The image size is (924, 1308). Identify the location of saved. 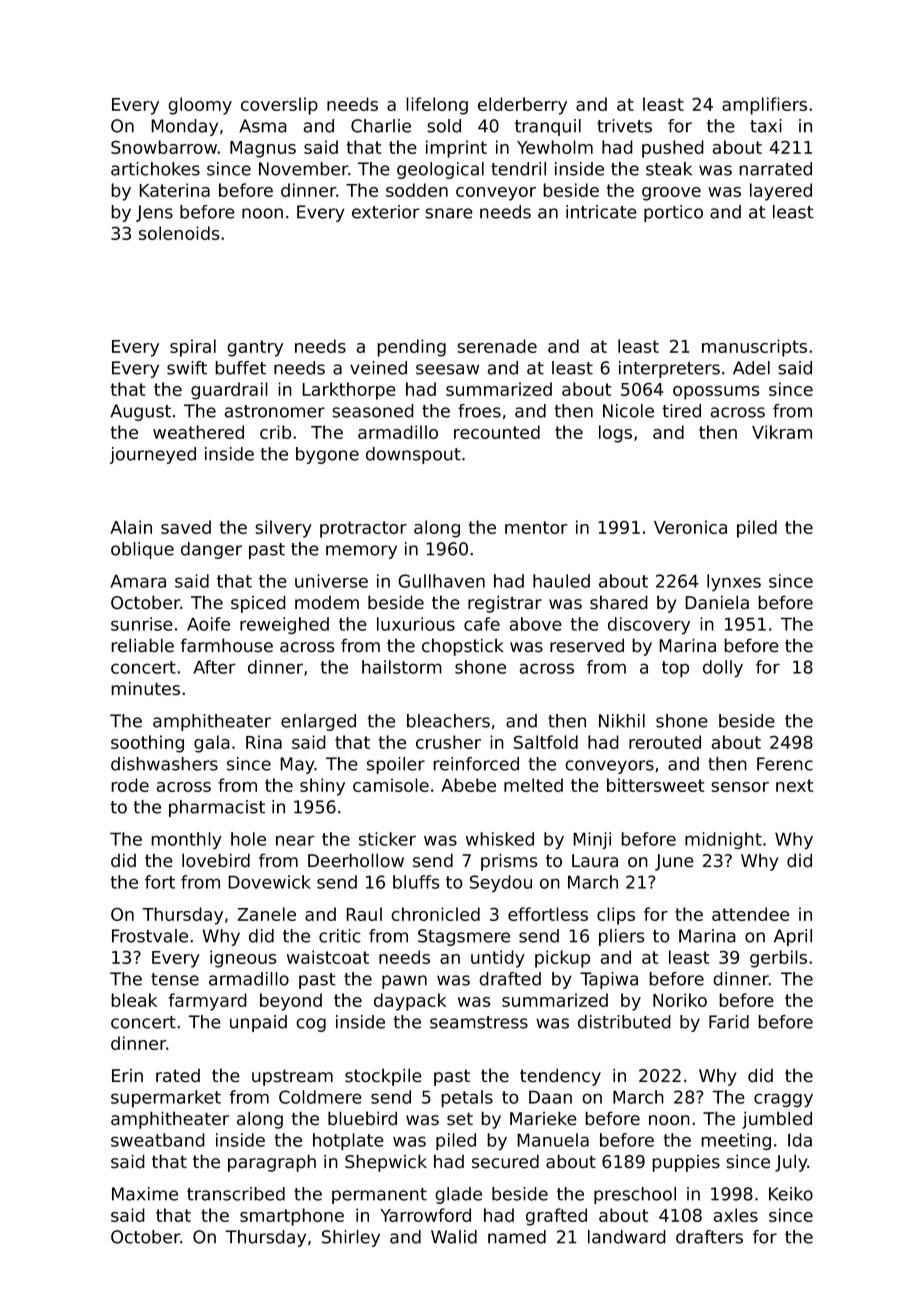
(186, 527).
